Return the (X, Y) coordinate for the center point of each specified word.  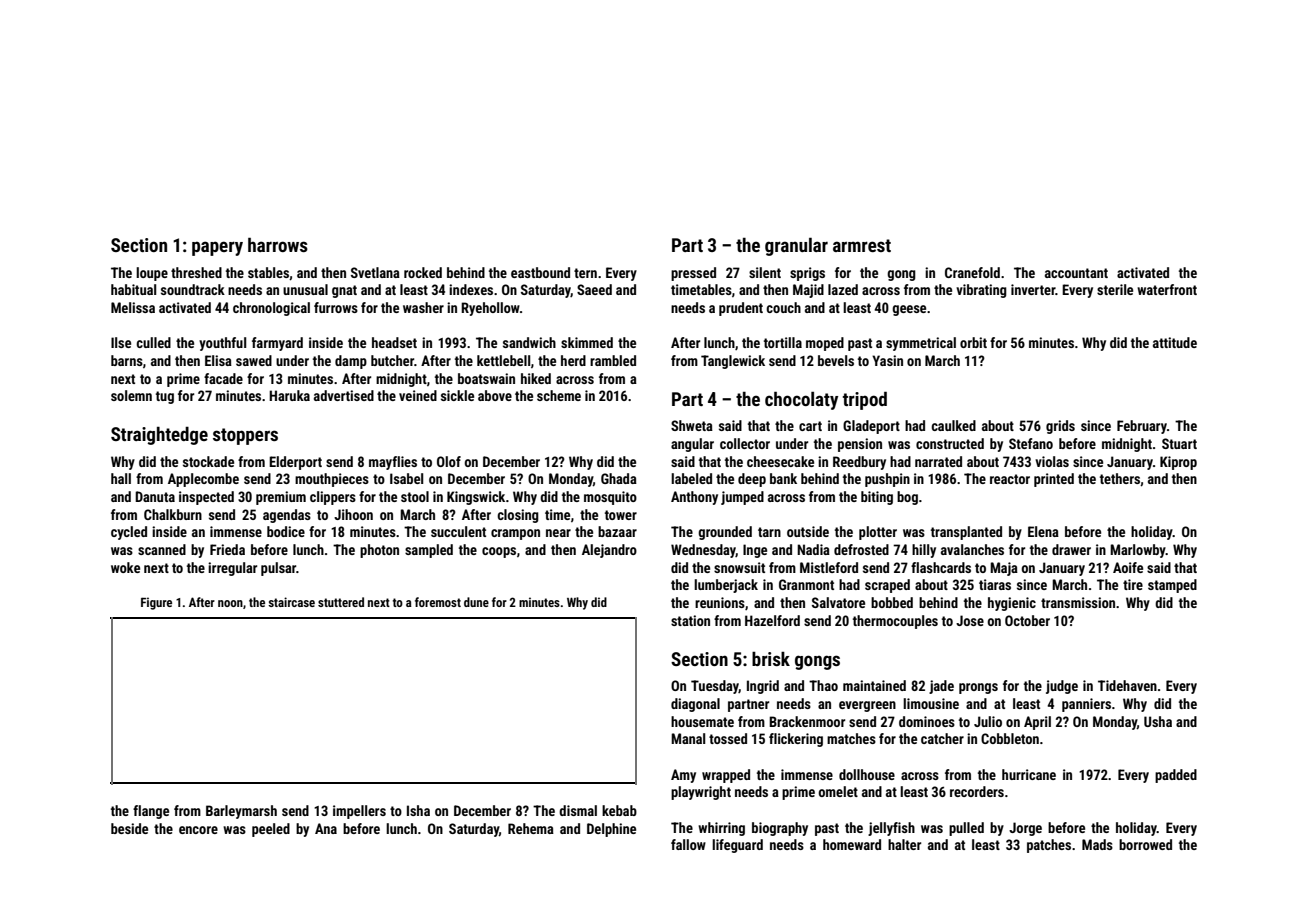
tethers (1120, 478)
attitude (1175, 342)
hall (121, 478)
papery (217, 248)
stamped (1172, 586)
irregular (232, 569)
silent (765, 272)
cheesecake (780, 461)
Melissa (133, 307)
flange (151, 812)
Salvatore (838, 602)
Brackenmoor (807, 721)
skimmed (587, 342)
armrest (862, 245)
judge (1062, 687)
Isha (418, 810)
